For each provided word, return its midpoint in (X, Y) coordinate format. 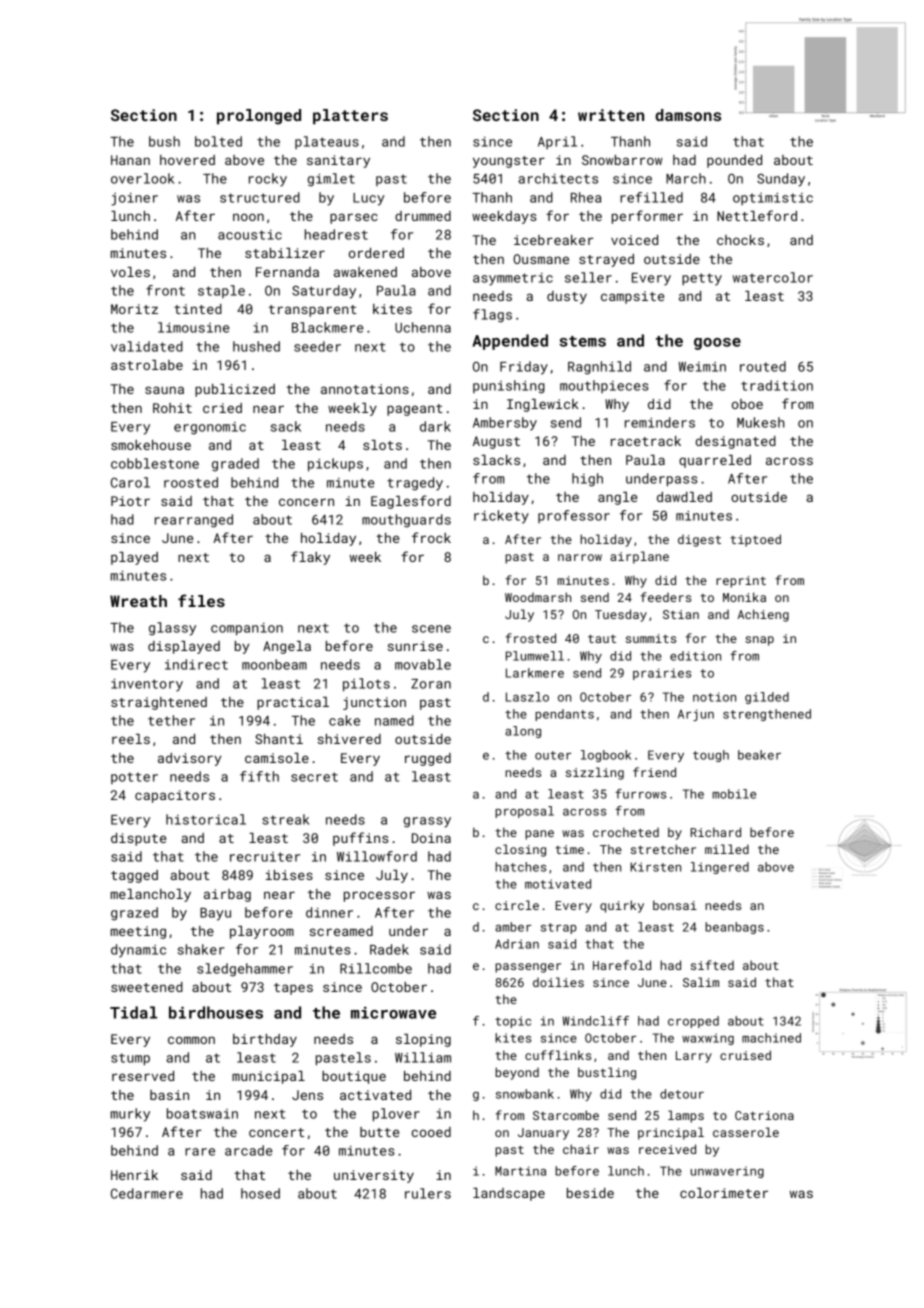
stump (130, 1059)
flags (492, 316)
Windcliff (595, 1021)
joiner (134, 199)
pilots (366, 685)
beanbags (734, 928)
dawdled (684, 497)
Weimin (702, 367)
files (201, 600)
